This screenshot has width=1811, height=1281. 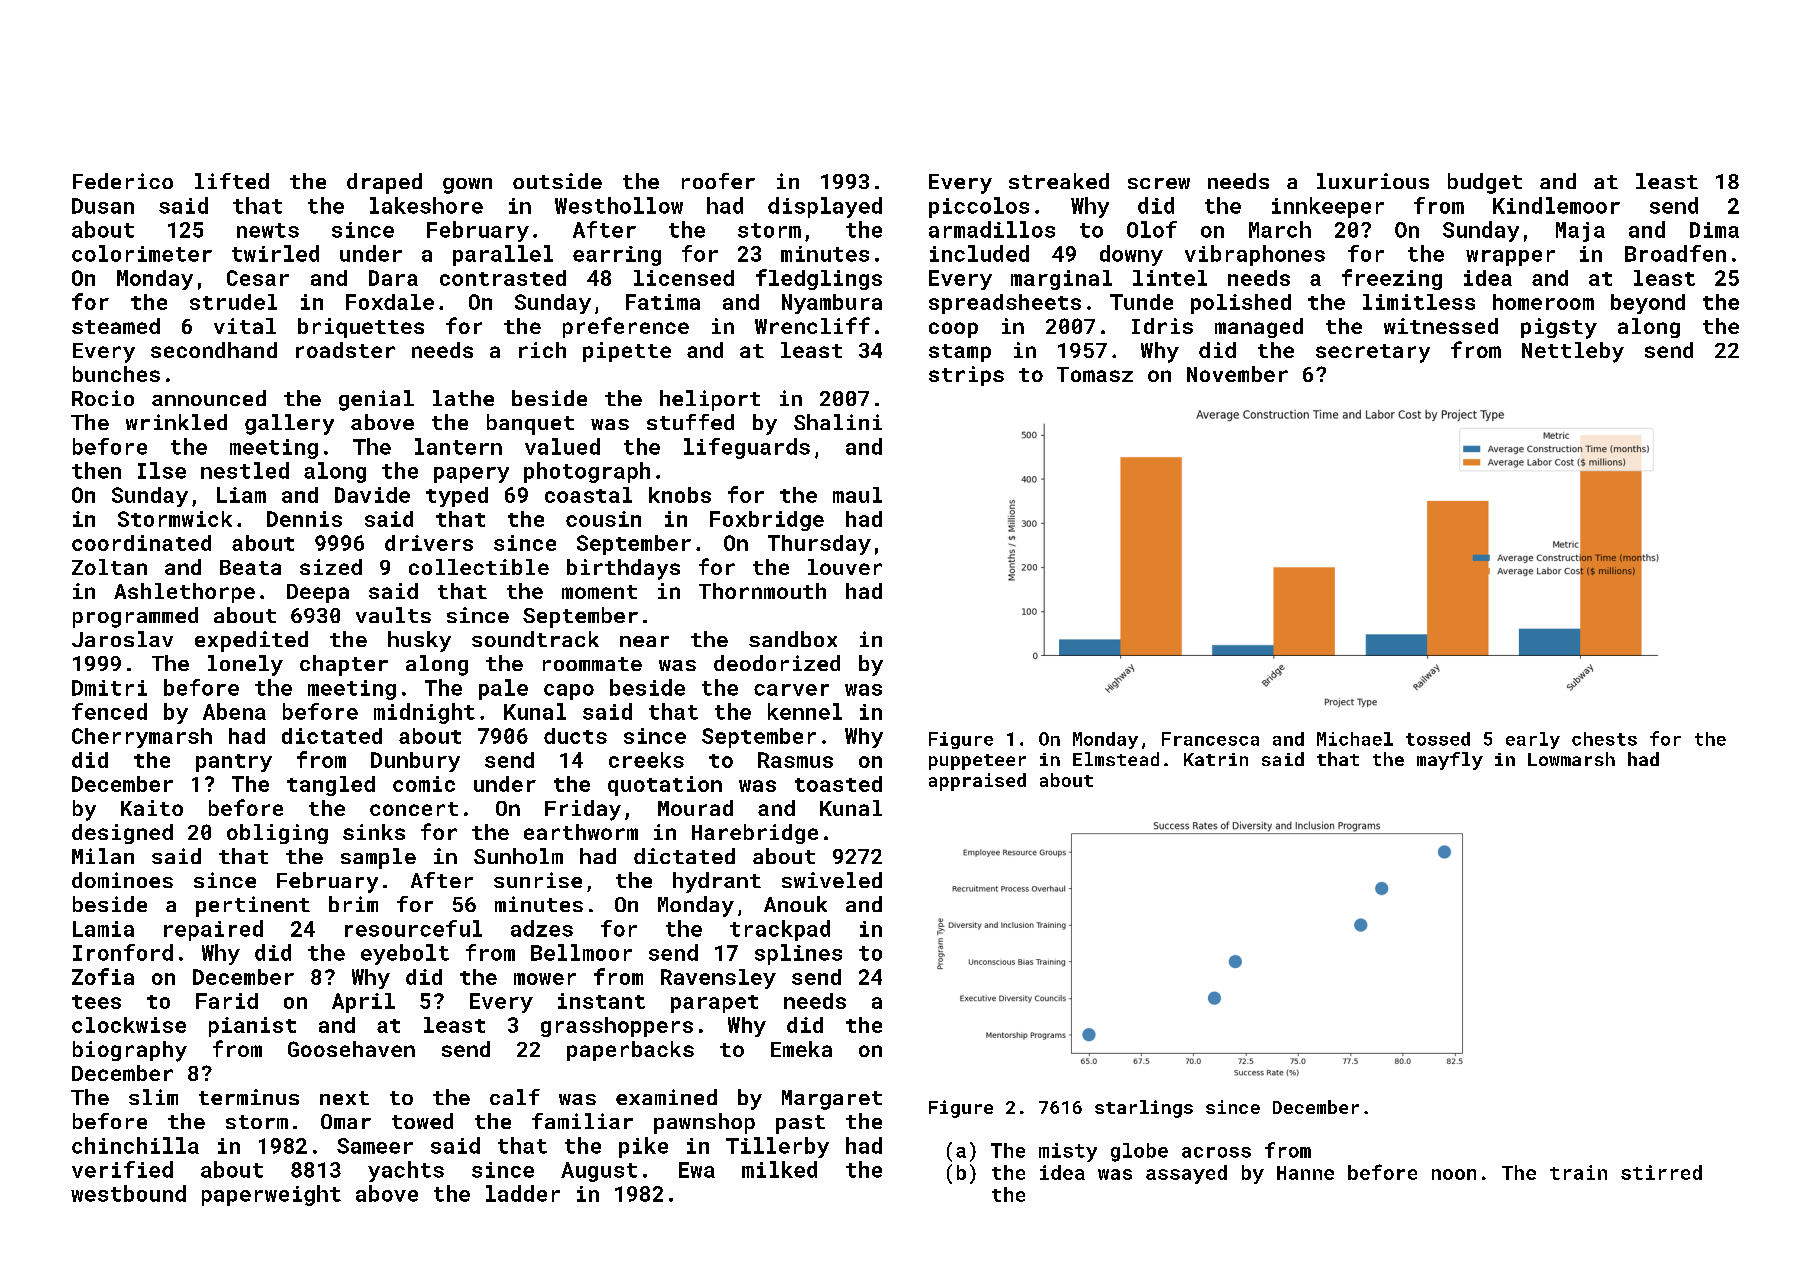 What do you see at coordinates (535, 639) in the screenshot?
I see `soundtrack` at bounding box center [535, 639].
